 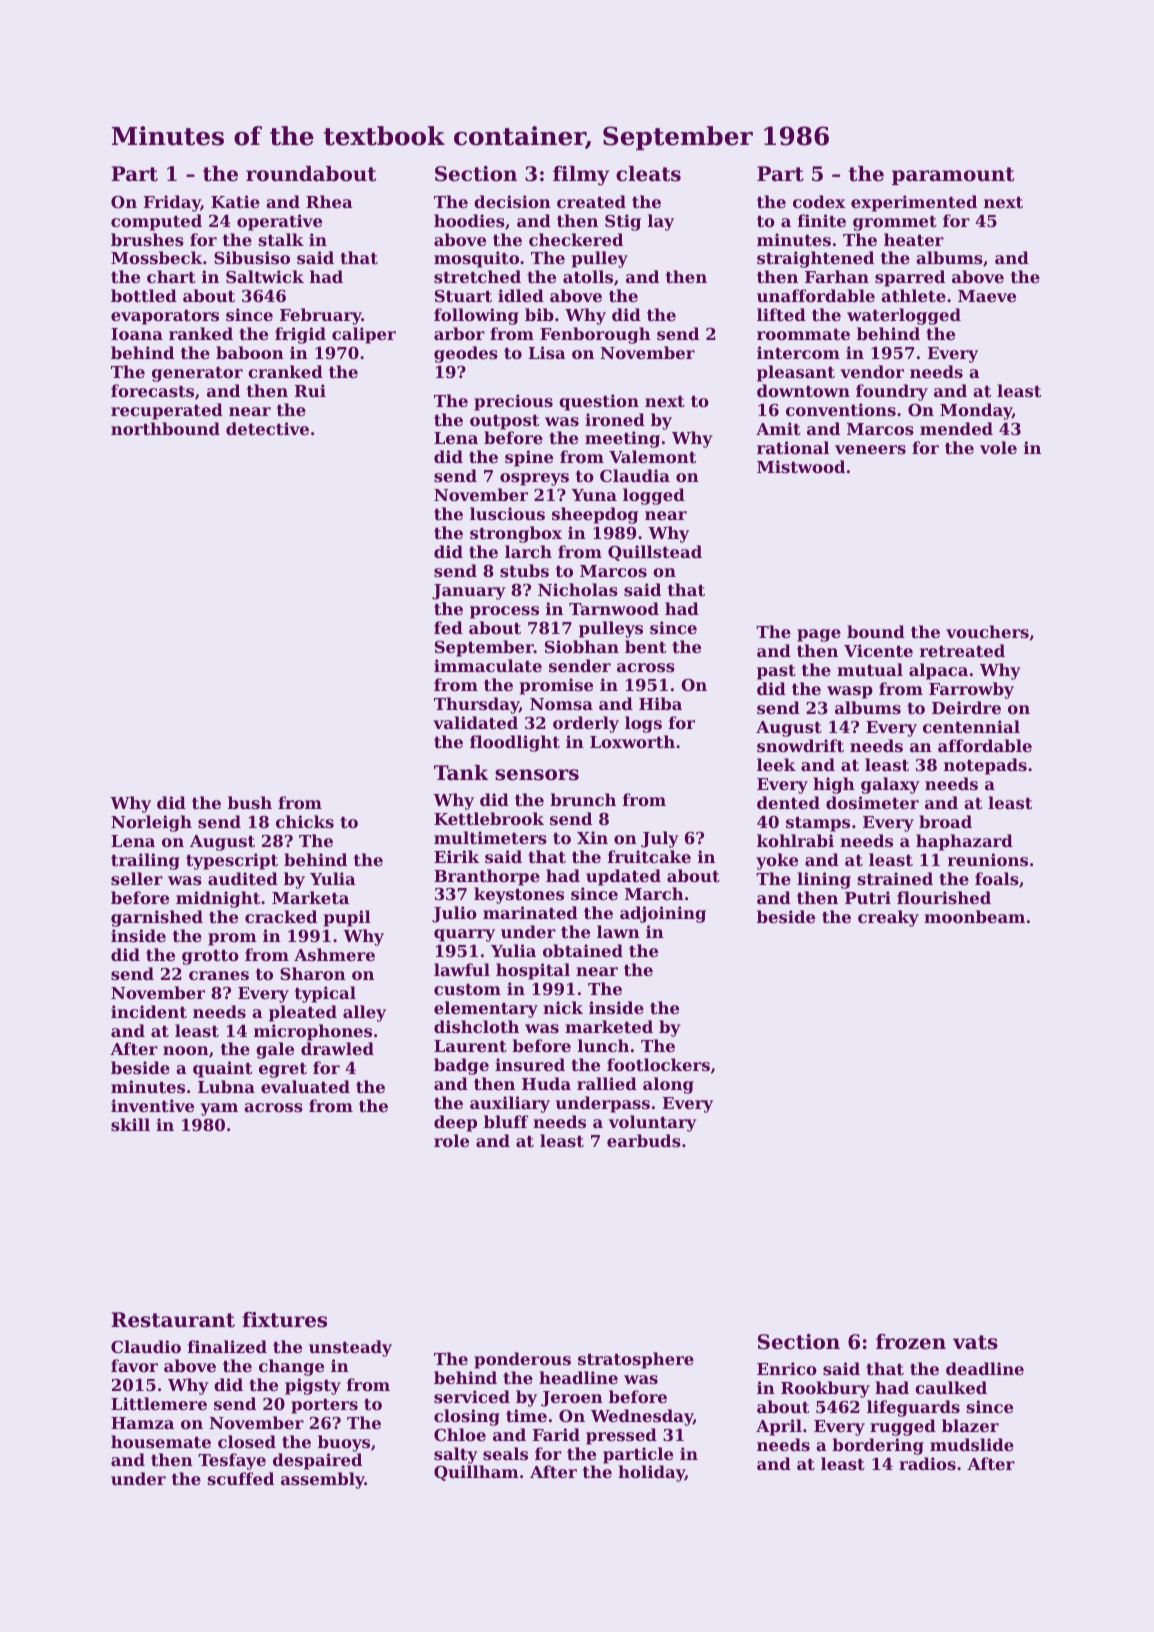 I want to click on centennial, so click(x=971, y=726).
